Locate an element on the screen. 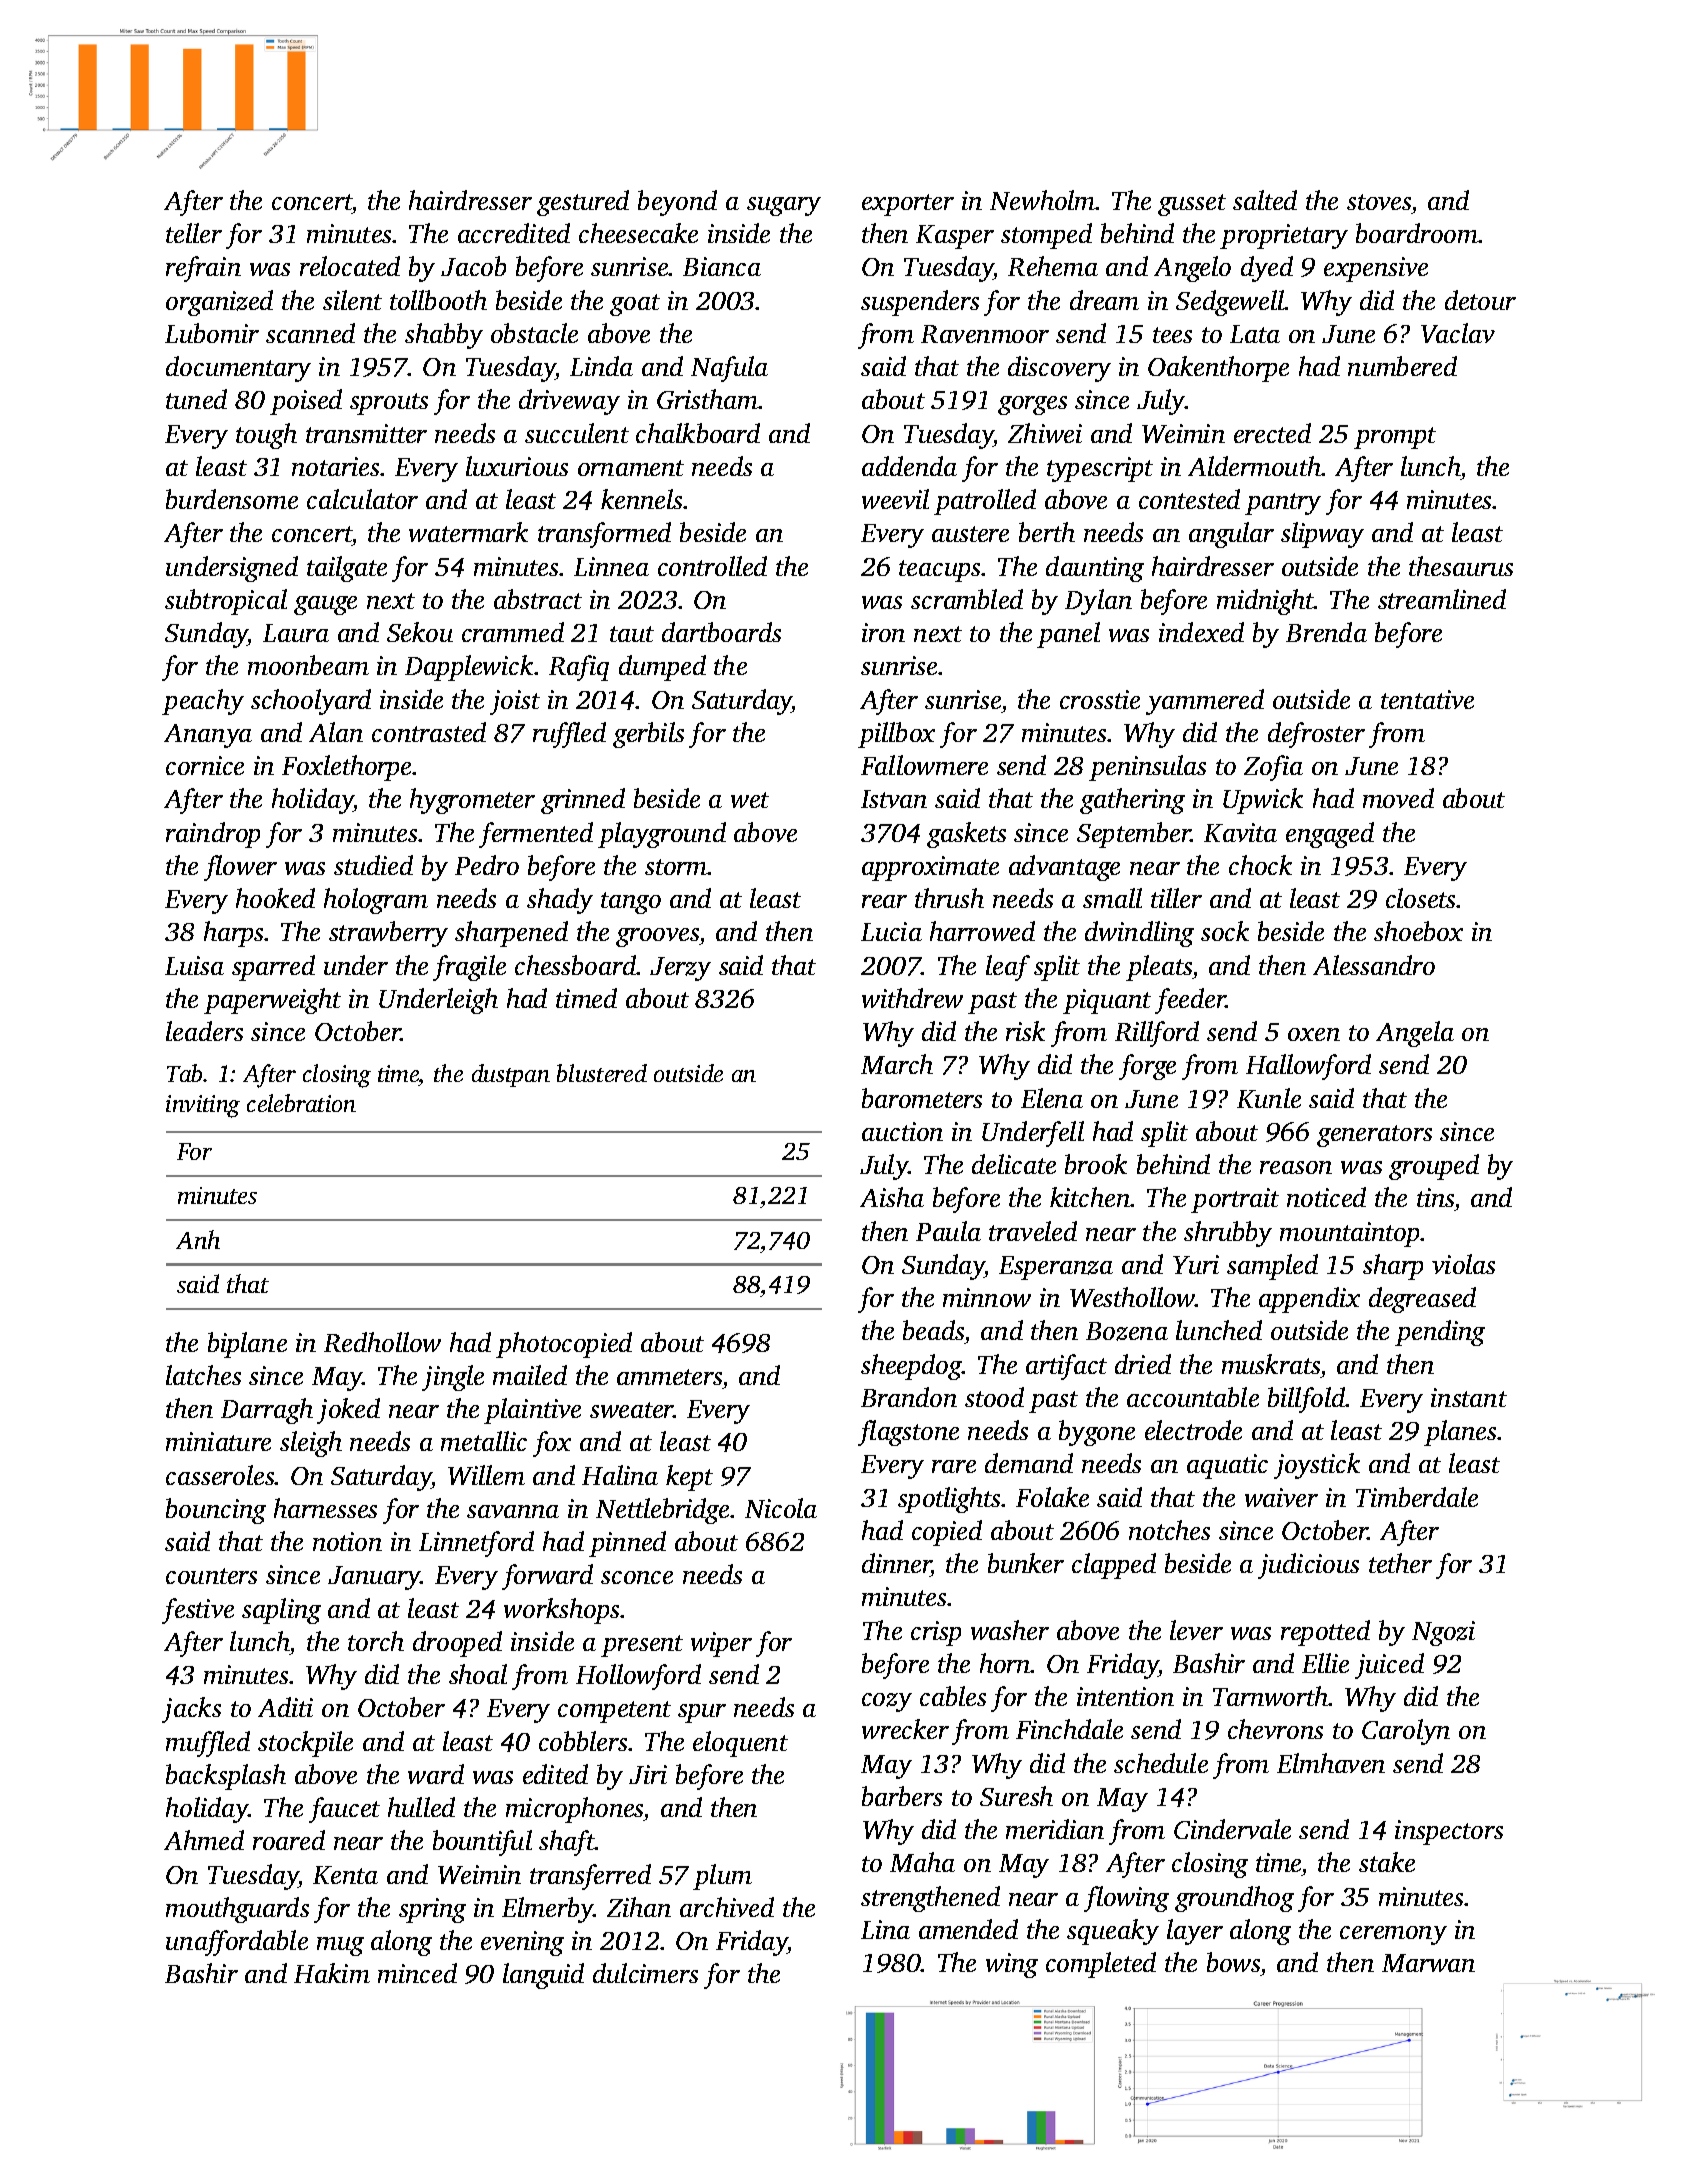  wet is located at coordinates (750, 800).
